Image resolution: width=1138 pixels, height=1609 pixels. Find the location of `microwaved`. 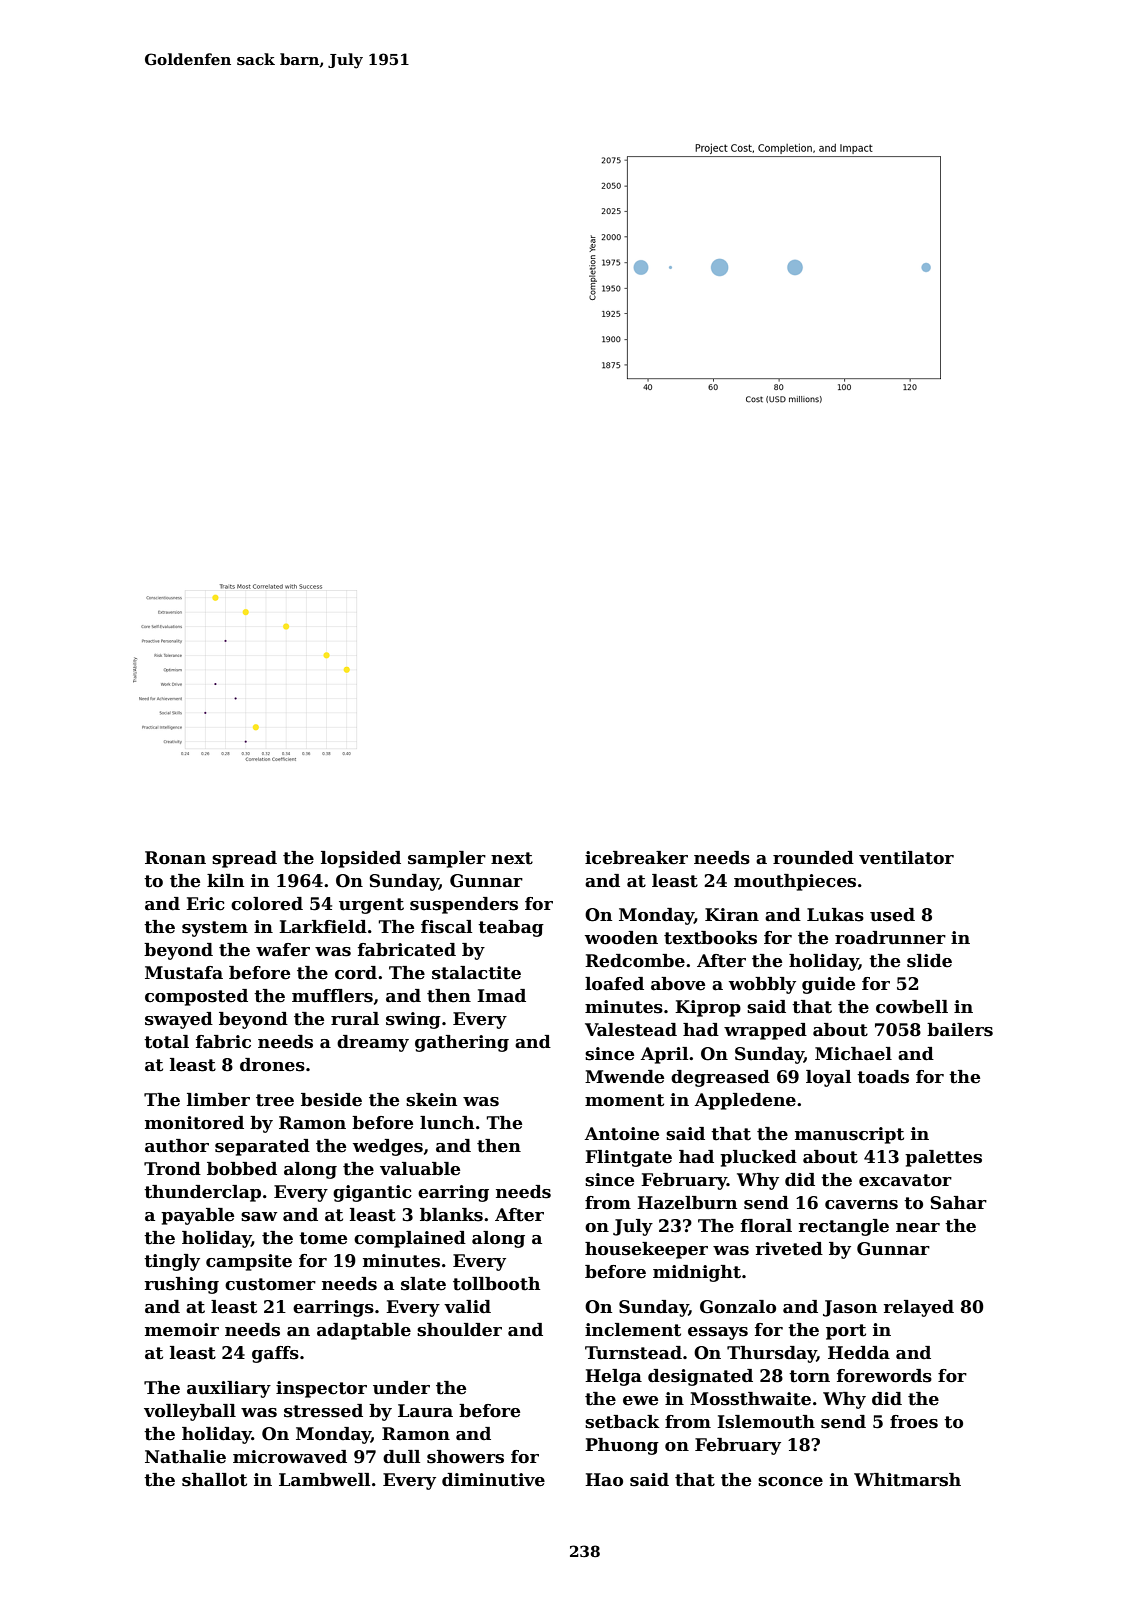

microwaved is located at coordinates (290, 1457).
